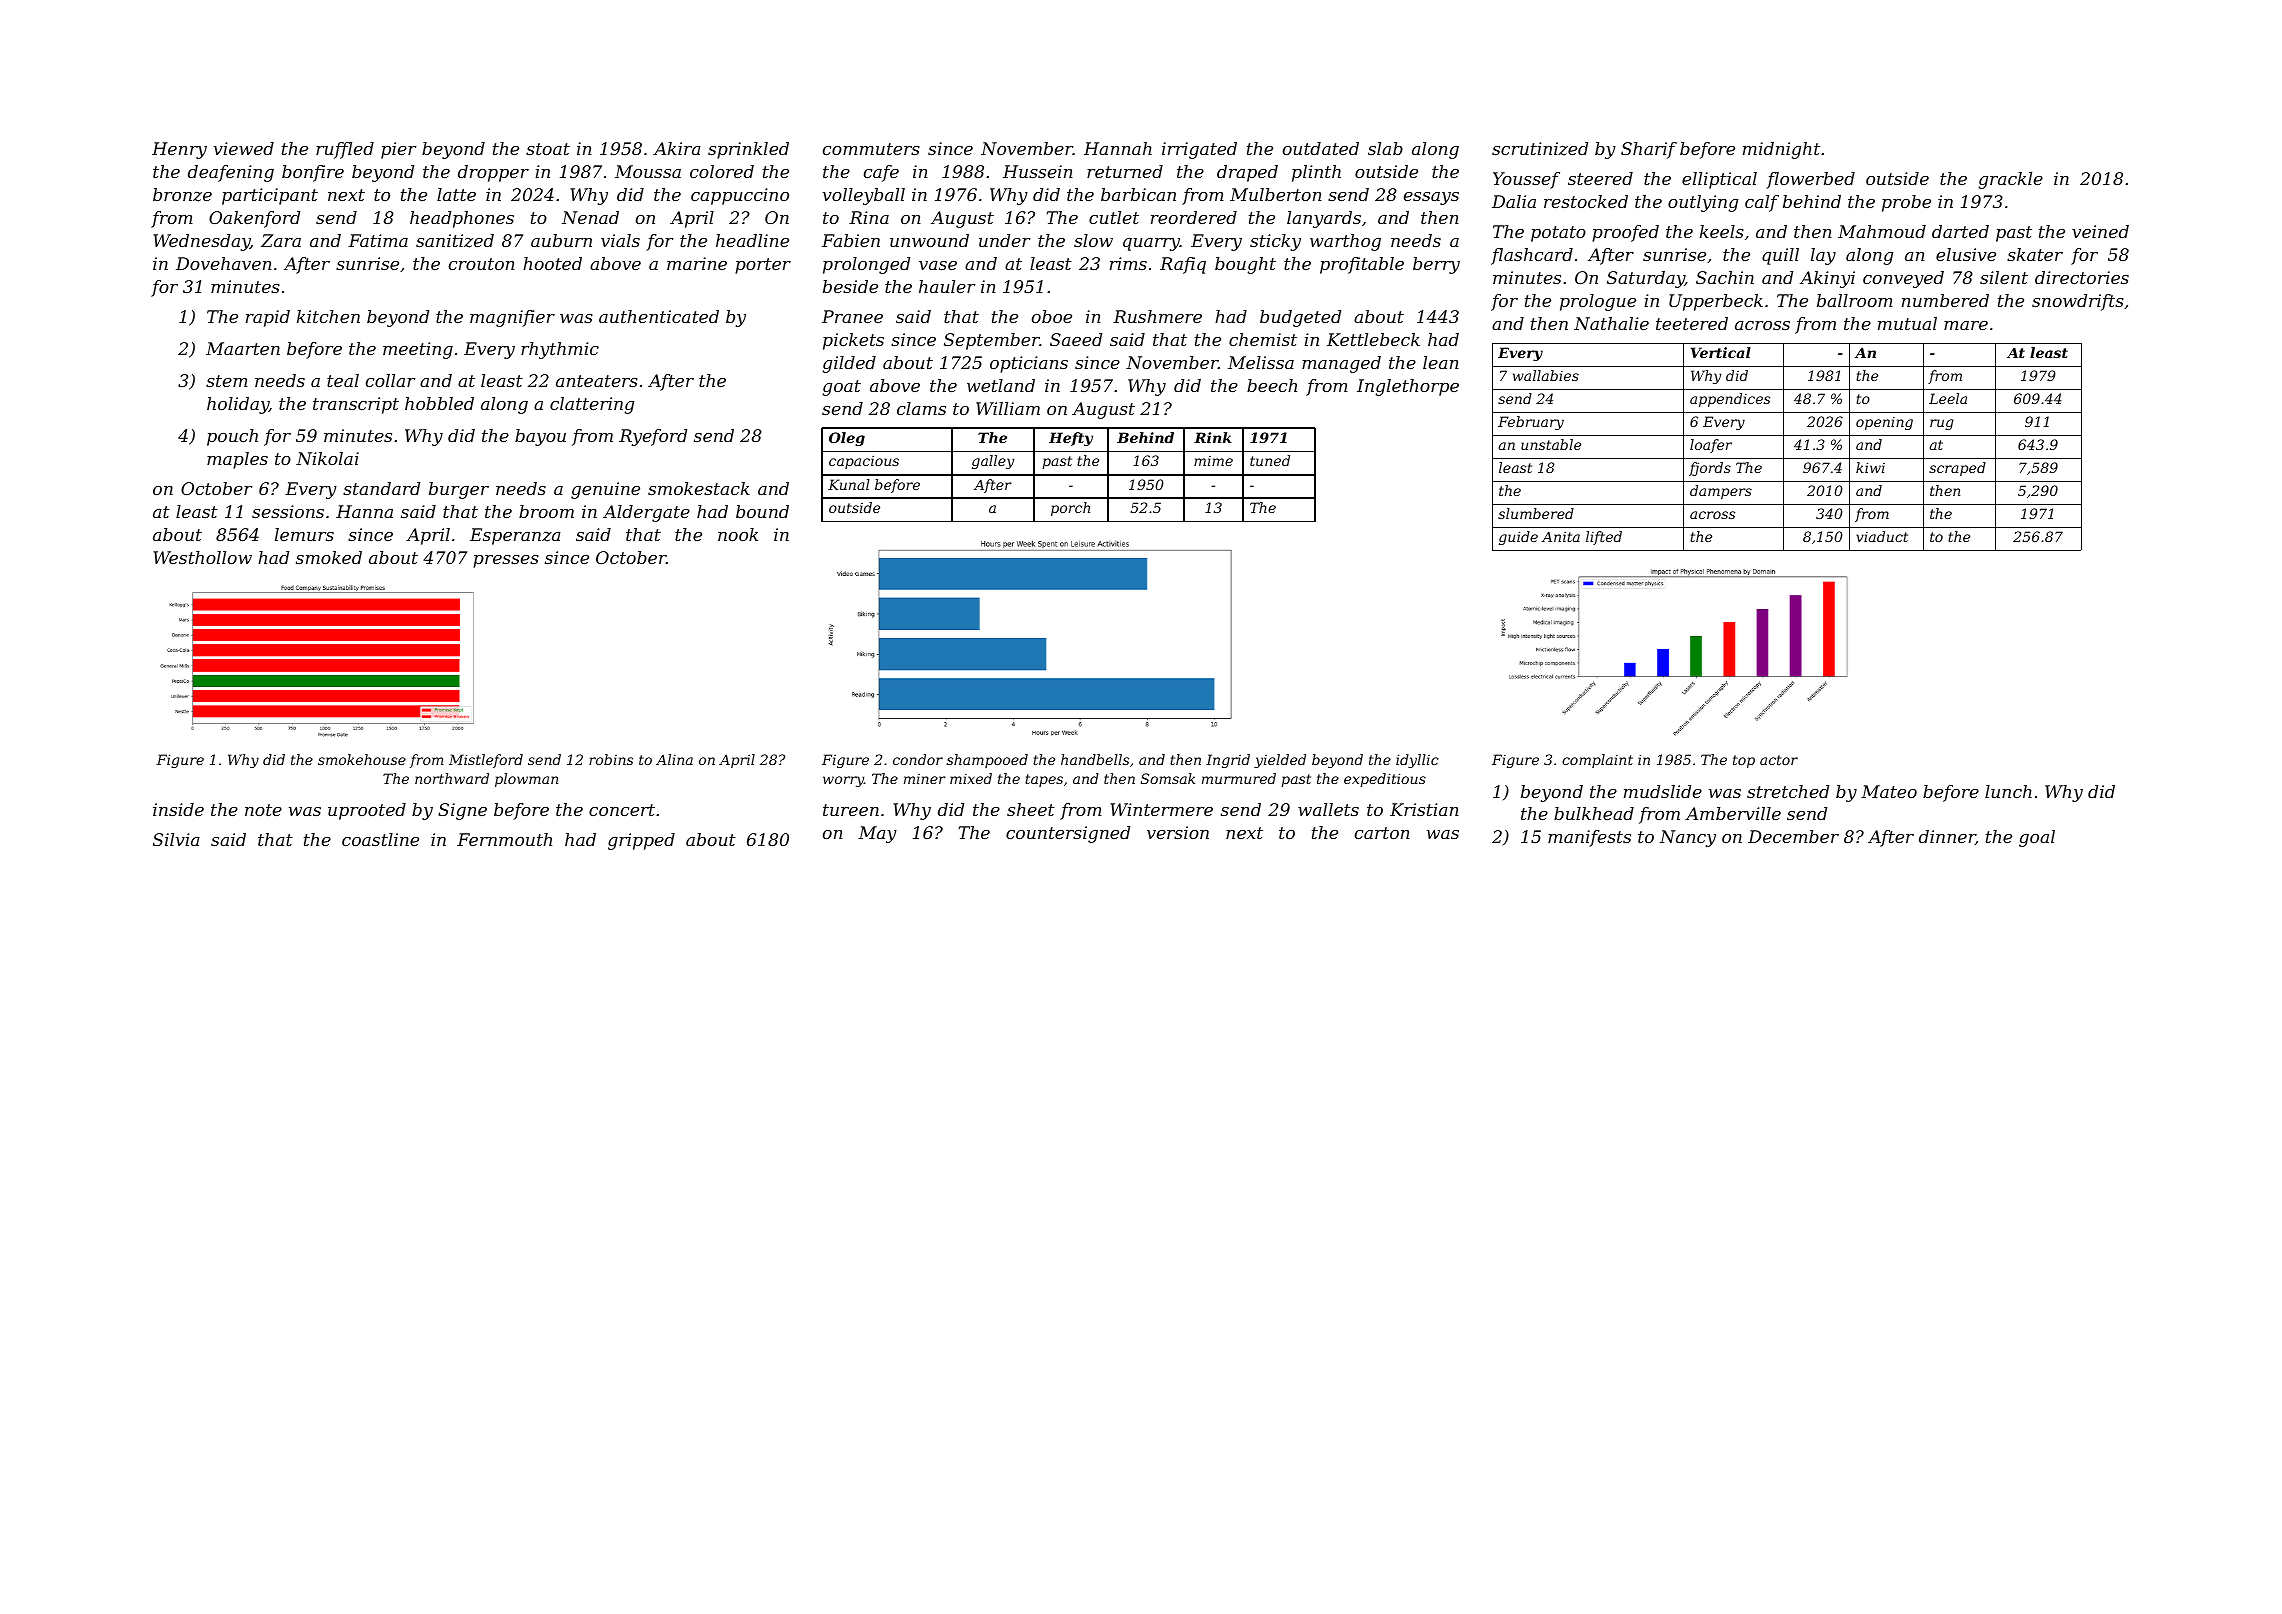 The image size is (2282, 1614). I want to click on presses, so click(506, 561).
